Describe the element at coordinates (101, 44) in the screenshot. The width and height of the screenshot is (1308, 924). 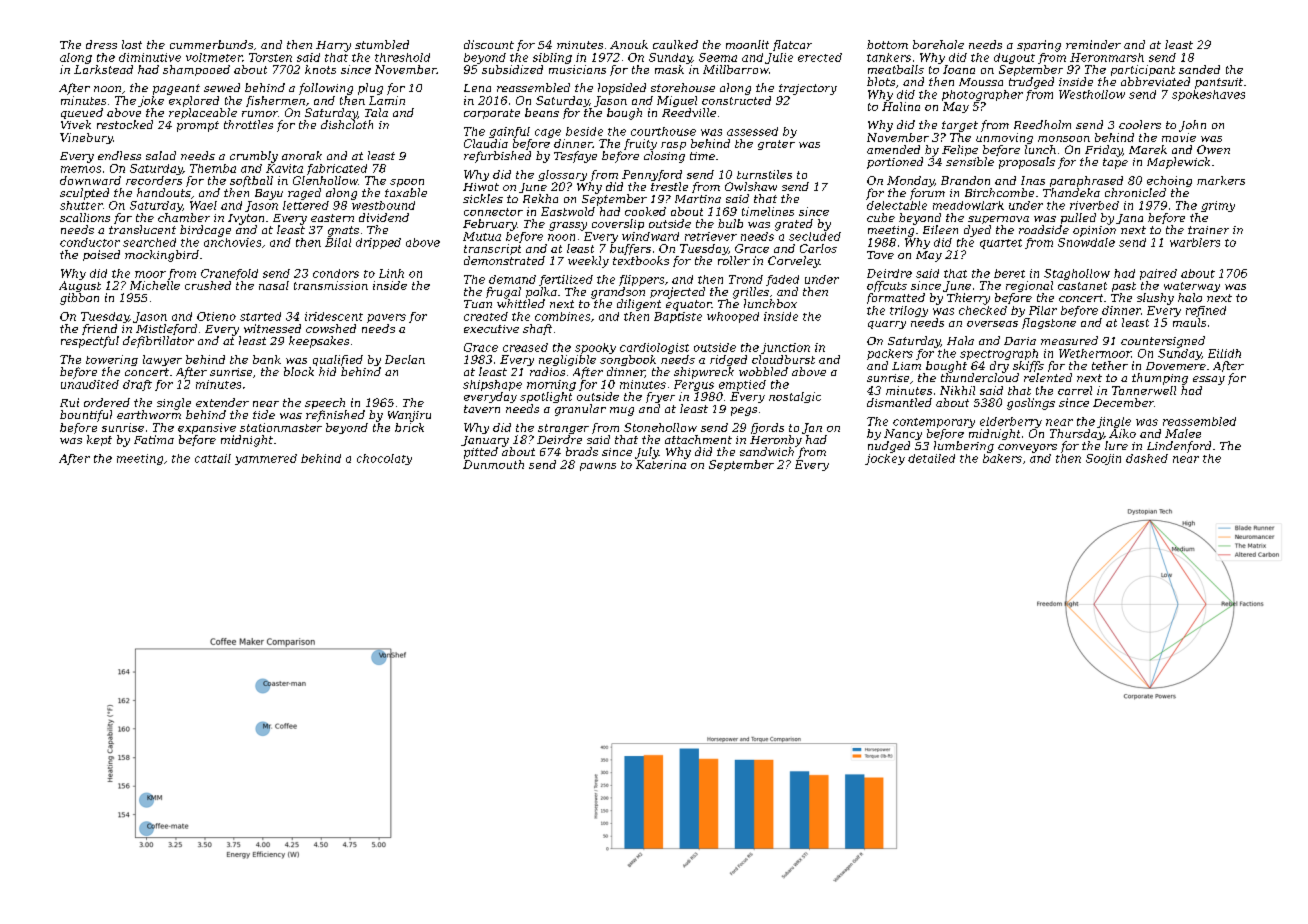
I see `dress` at that location.
